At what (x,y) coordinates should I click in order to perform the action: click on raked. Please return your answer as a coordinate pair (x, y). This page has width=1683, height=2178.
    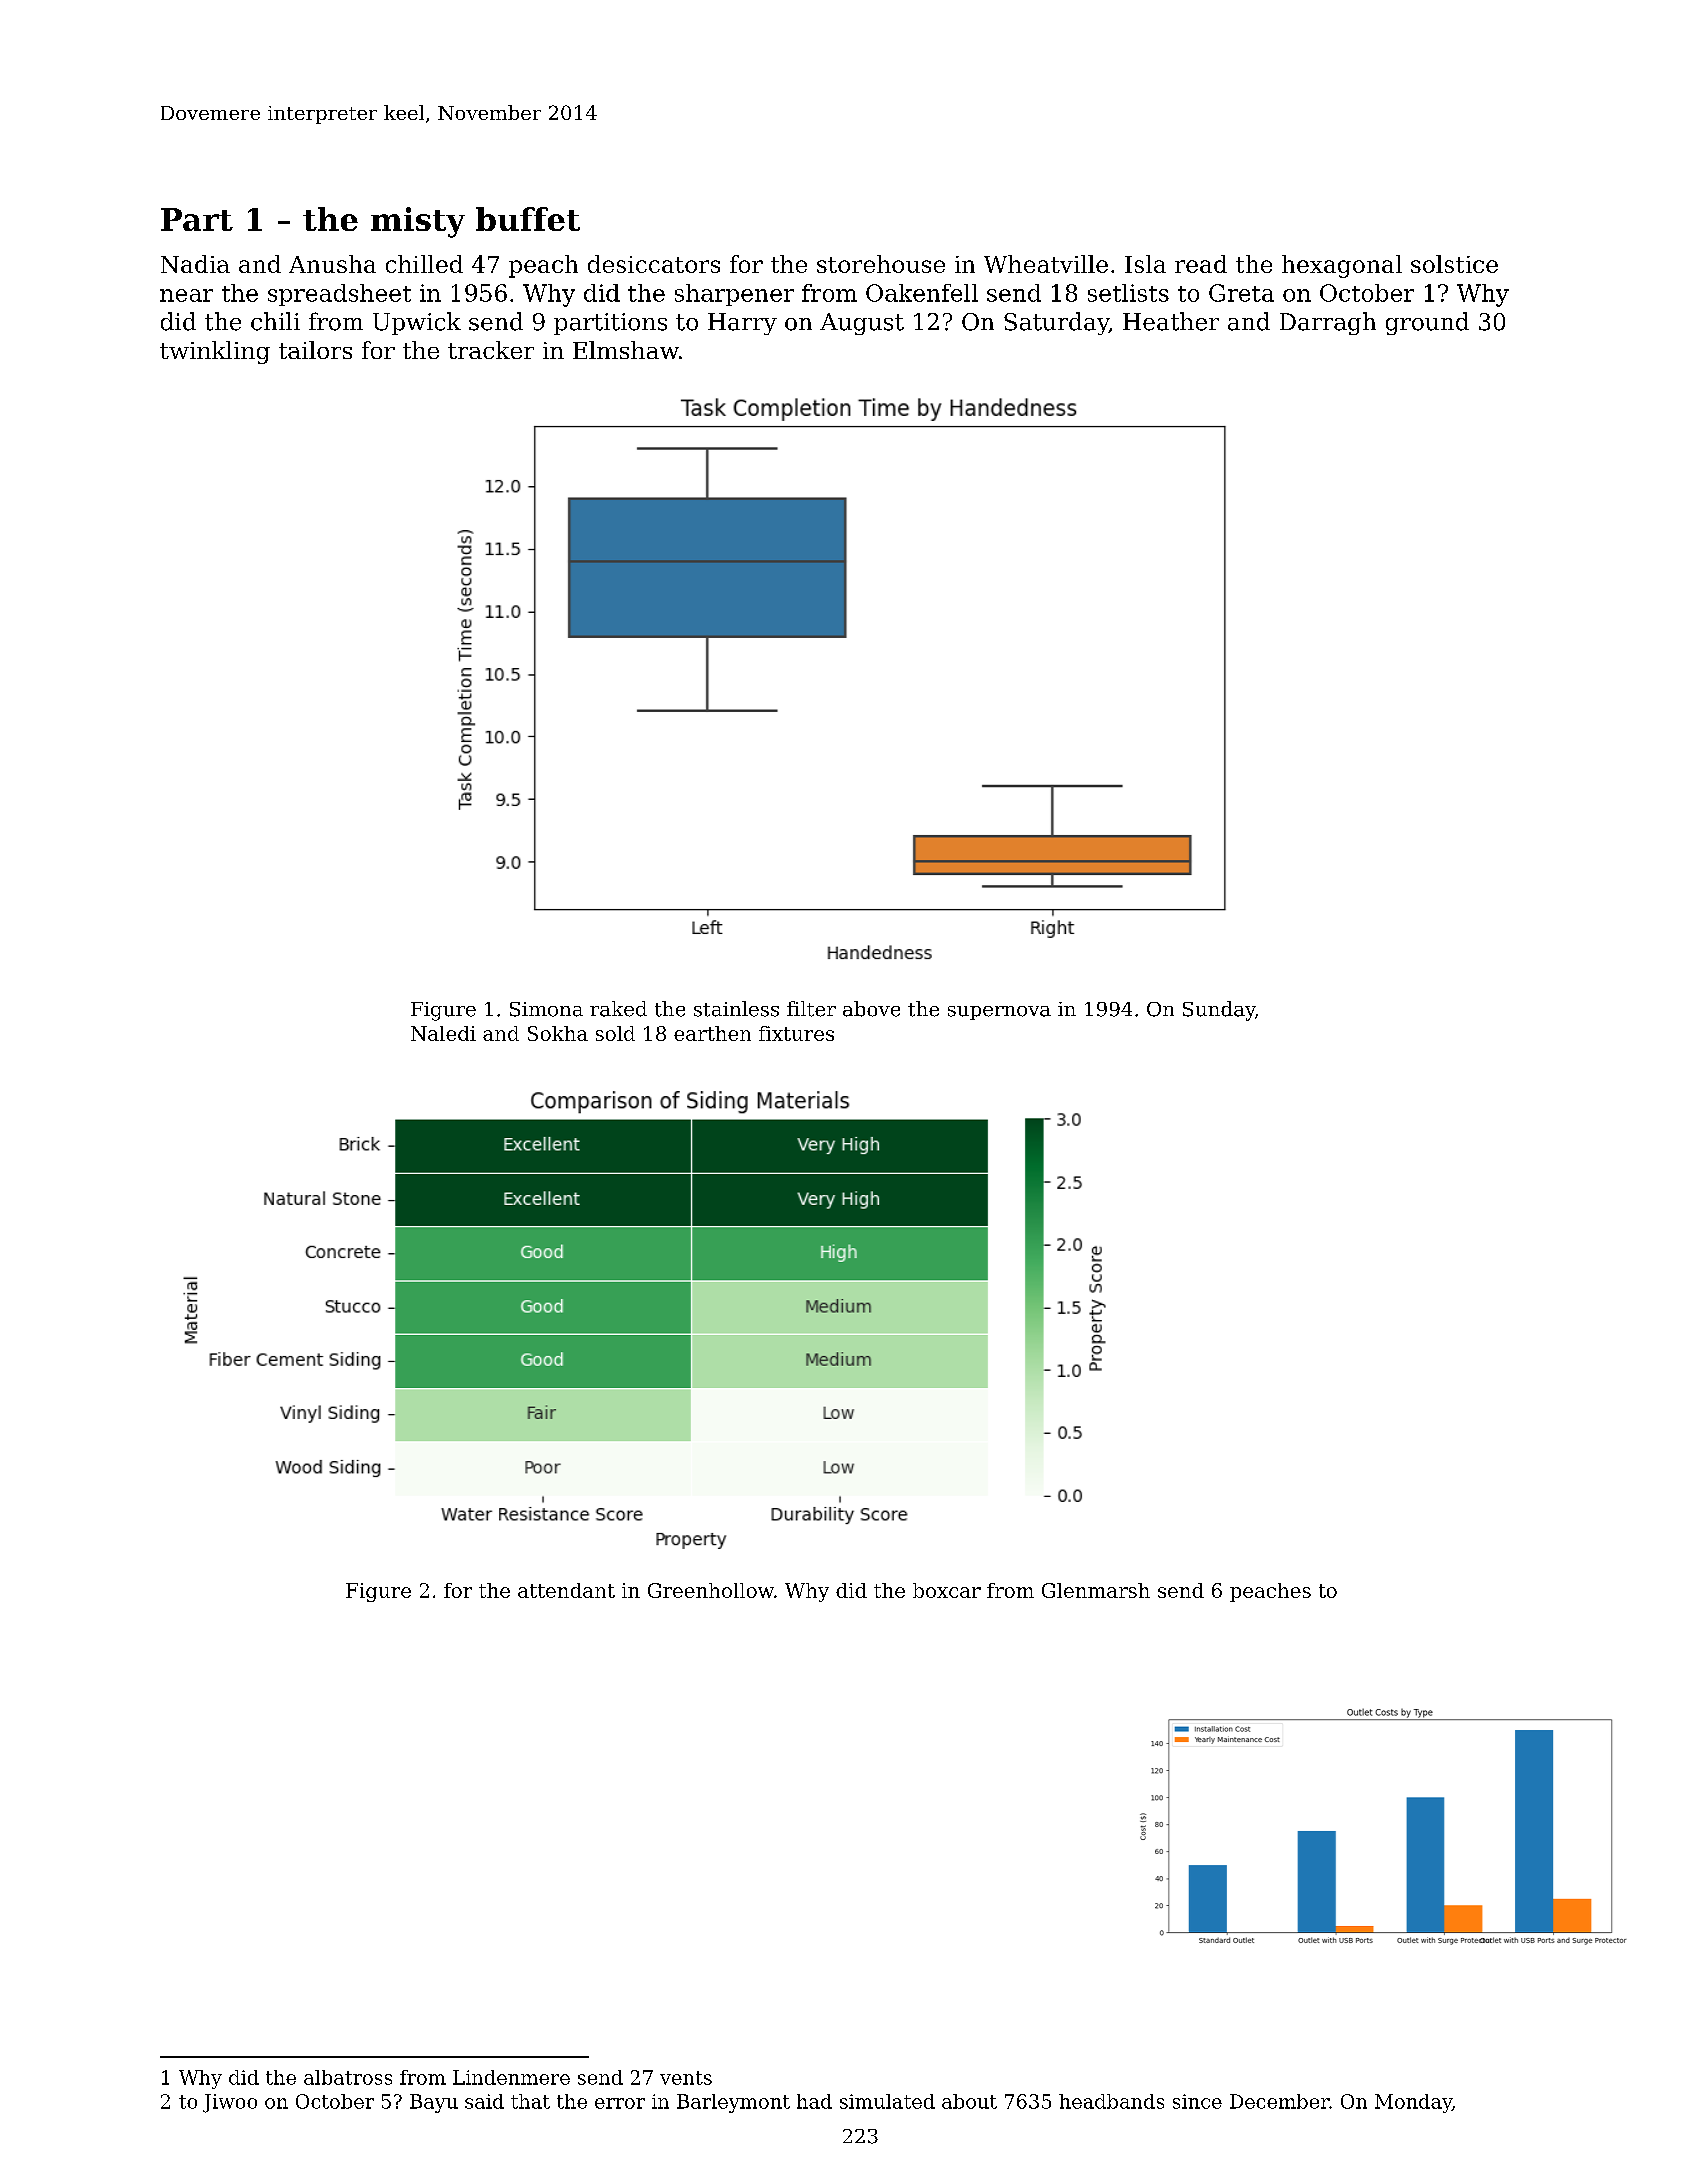
    Looking at the image, I should click on (618, 1009).
